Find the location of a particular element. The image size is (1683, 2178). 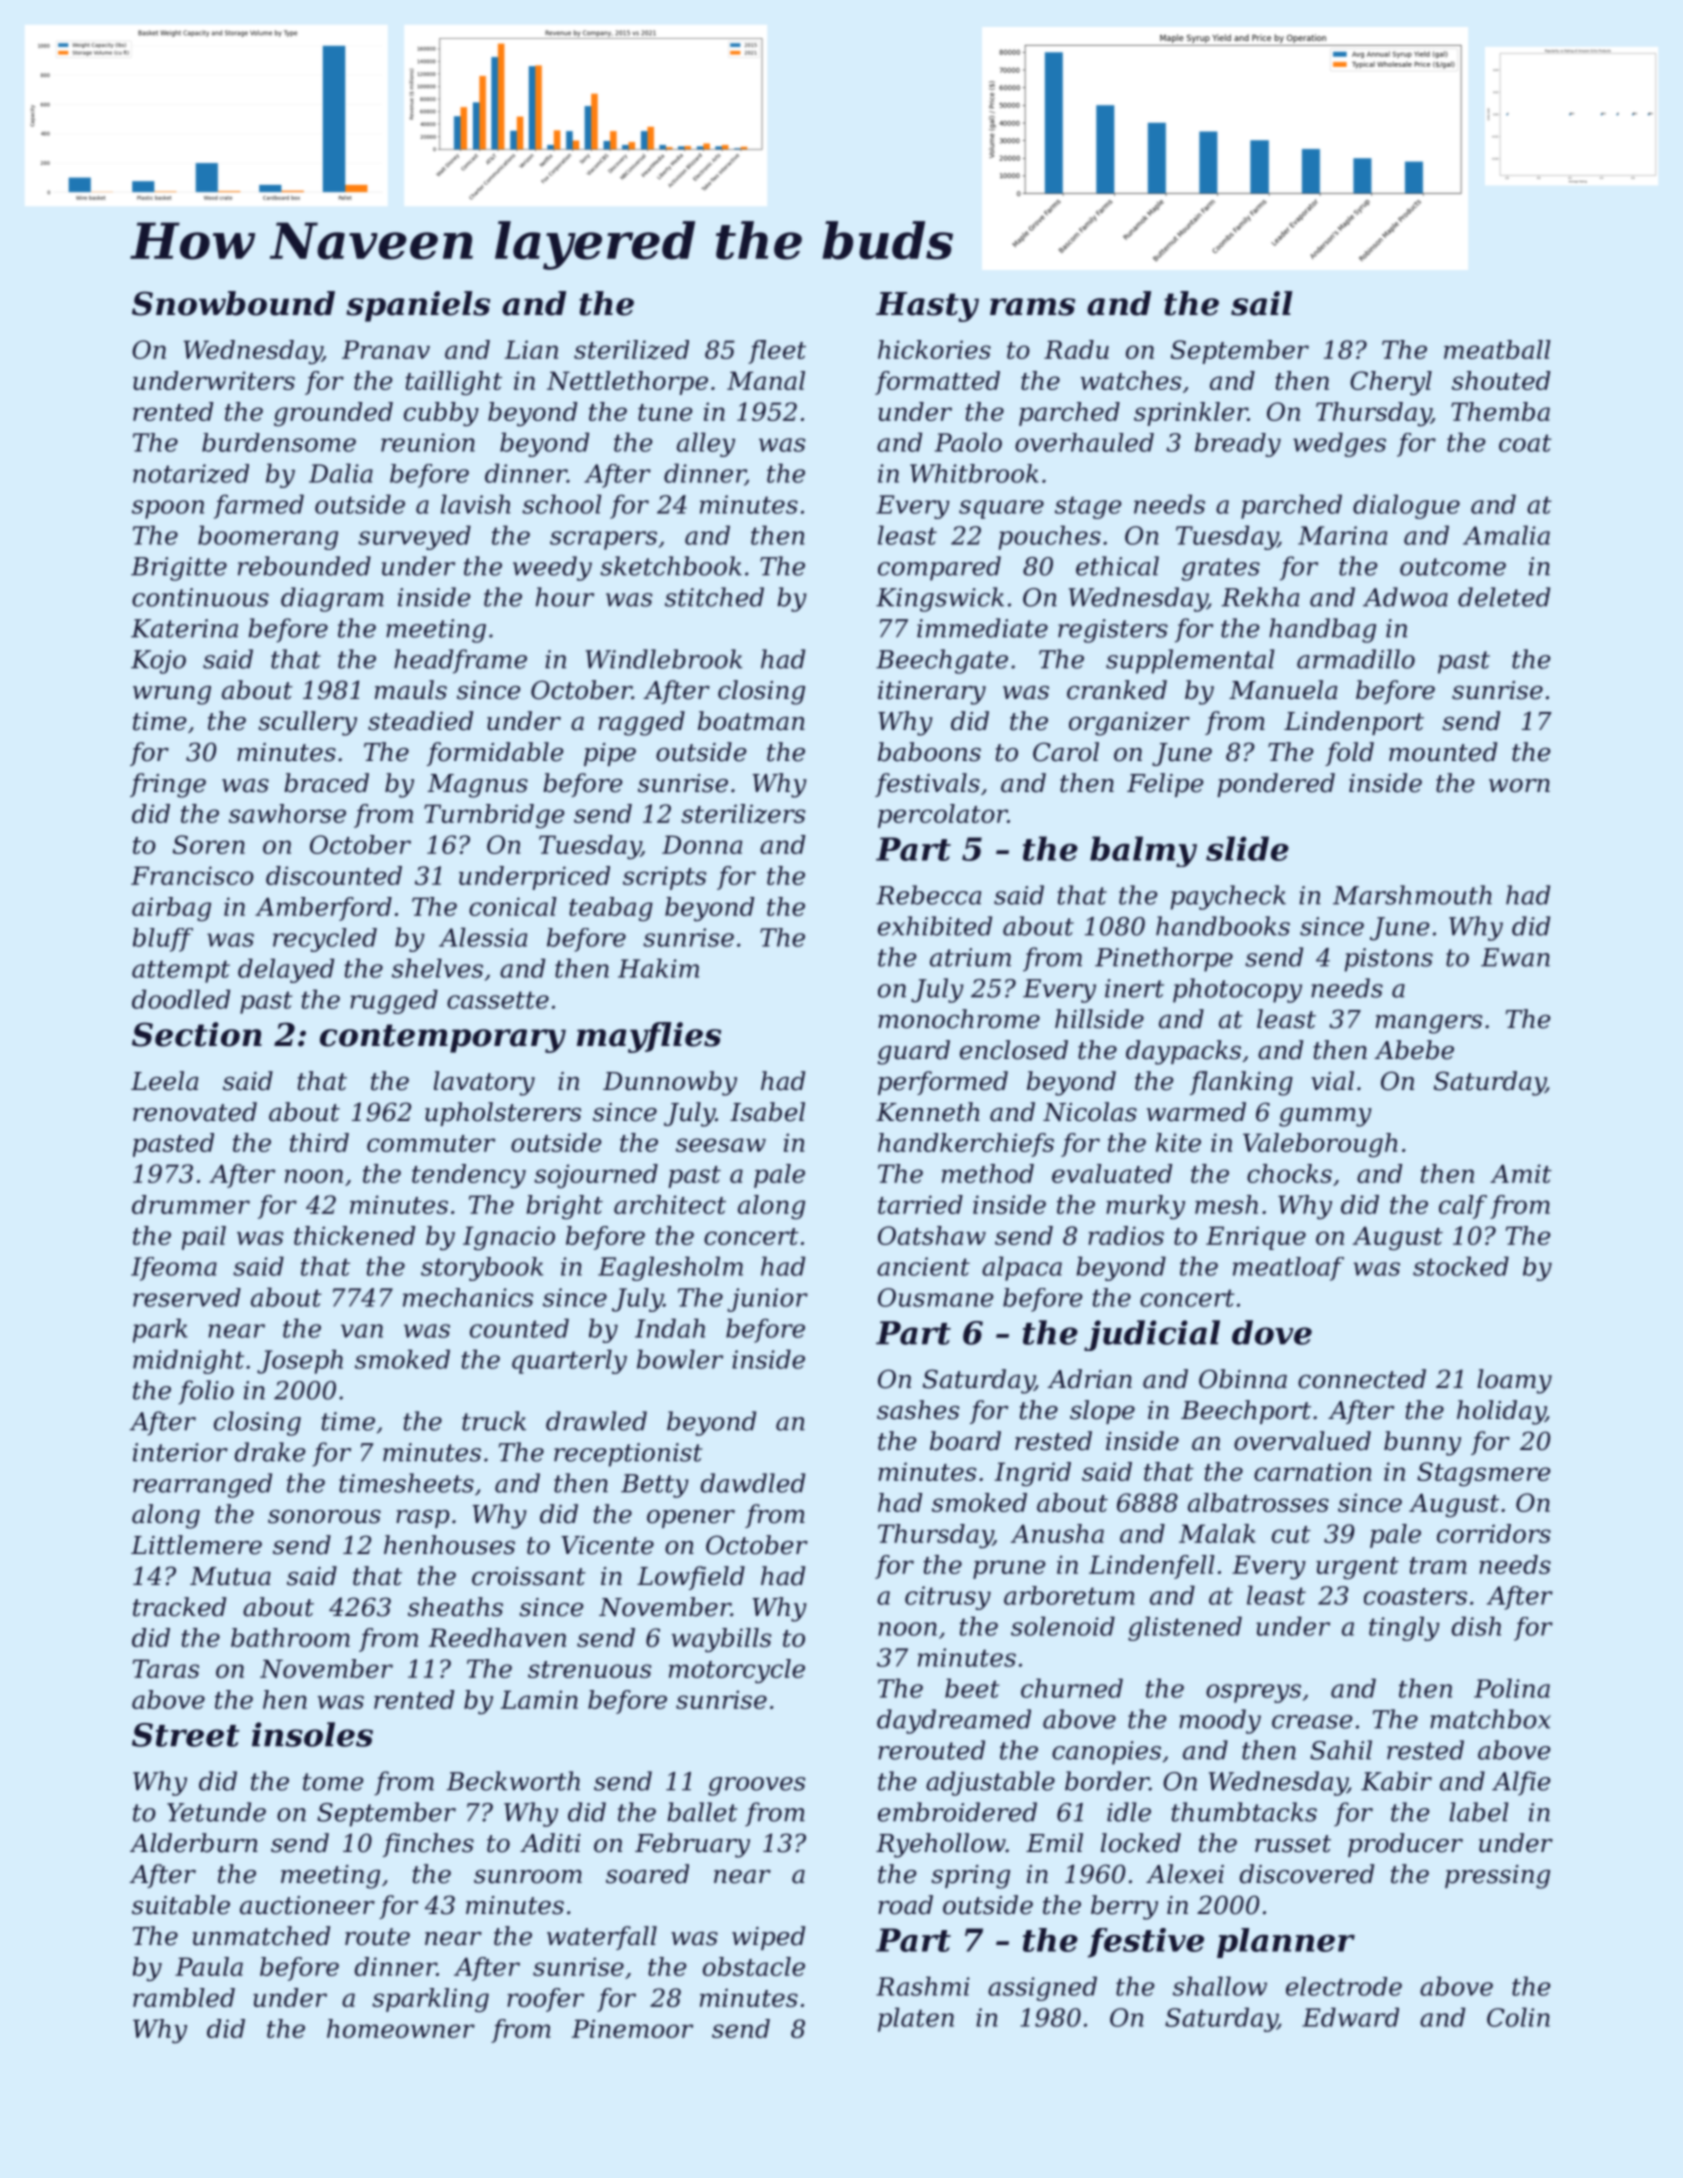

Emil is located at coordinates (1054, 1842).
